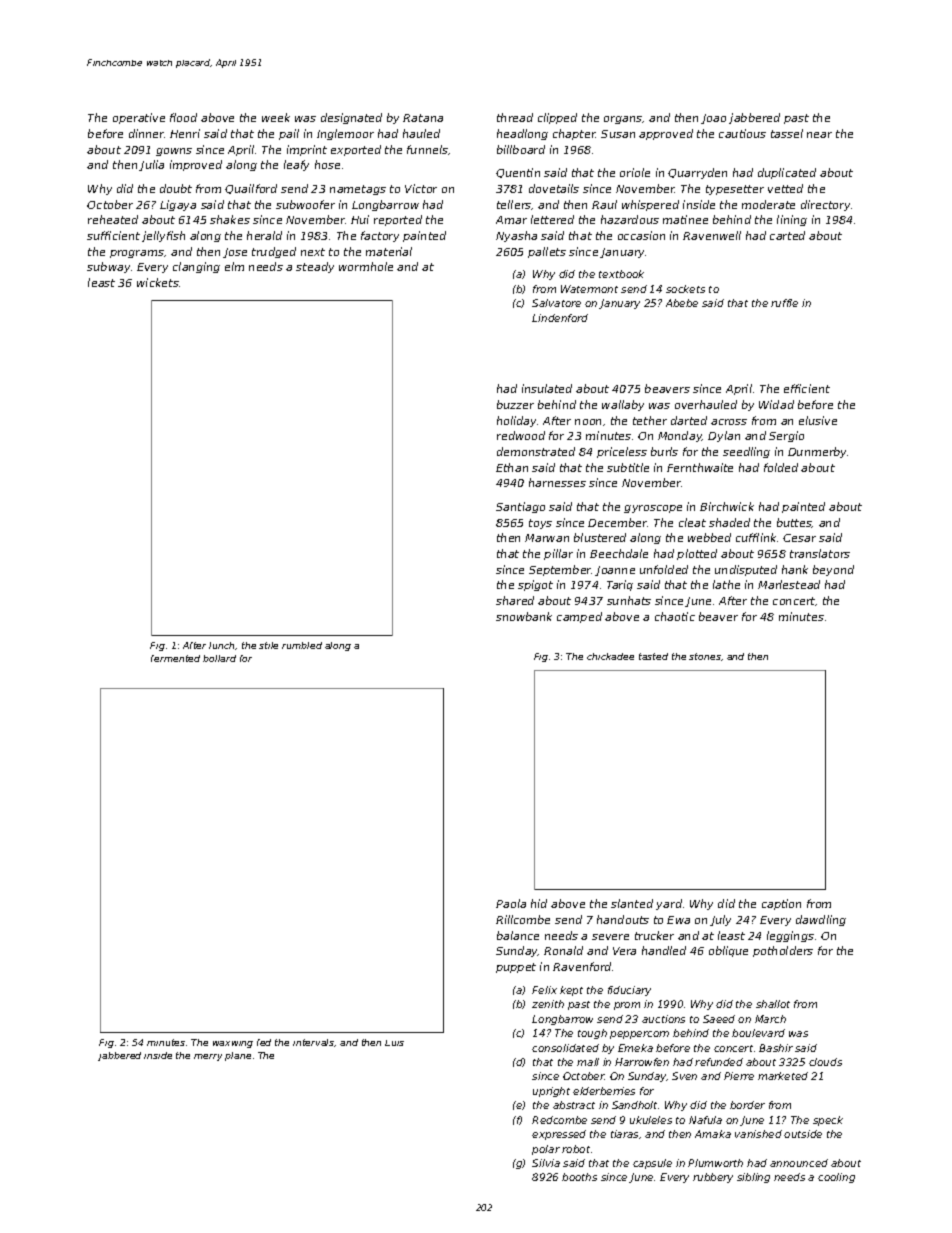  I want to click on Ravenwell, so click(712, 235).
